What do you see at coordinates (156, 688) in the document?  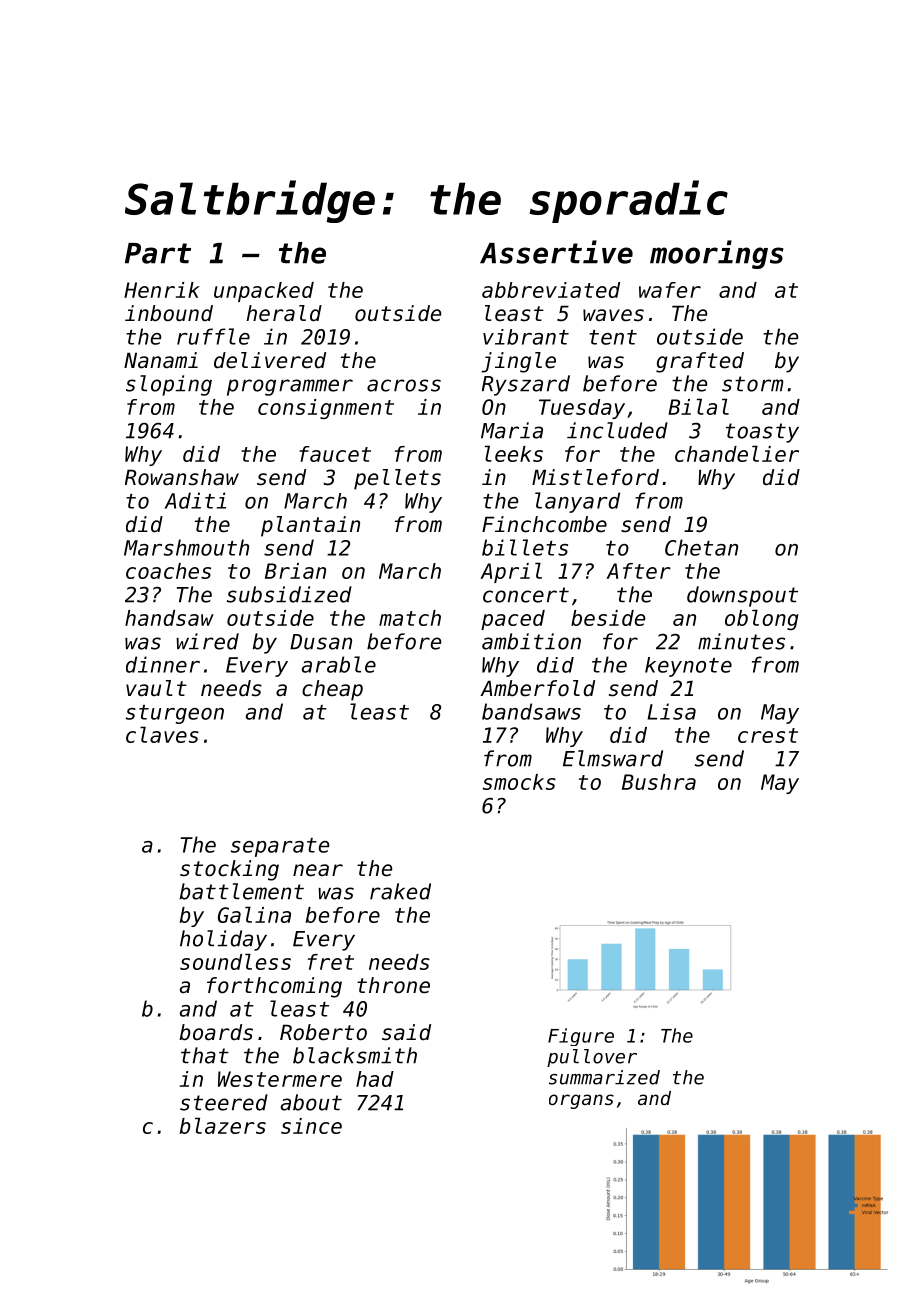 I see `vault` at bounding box center [156, 688].
